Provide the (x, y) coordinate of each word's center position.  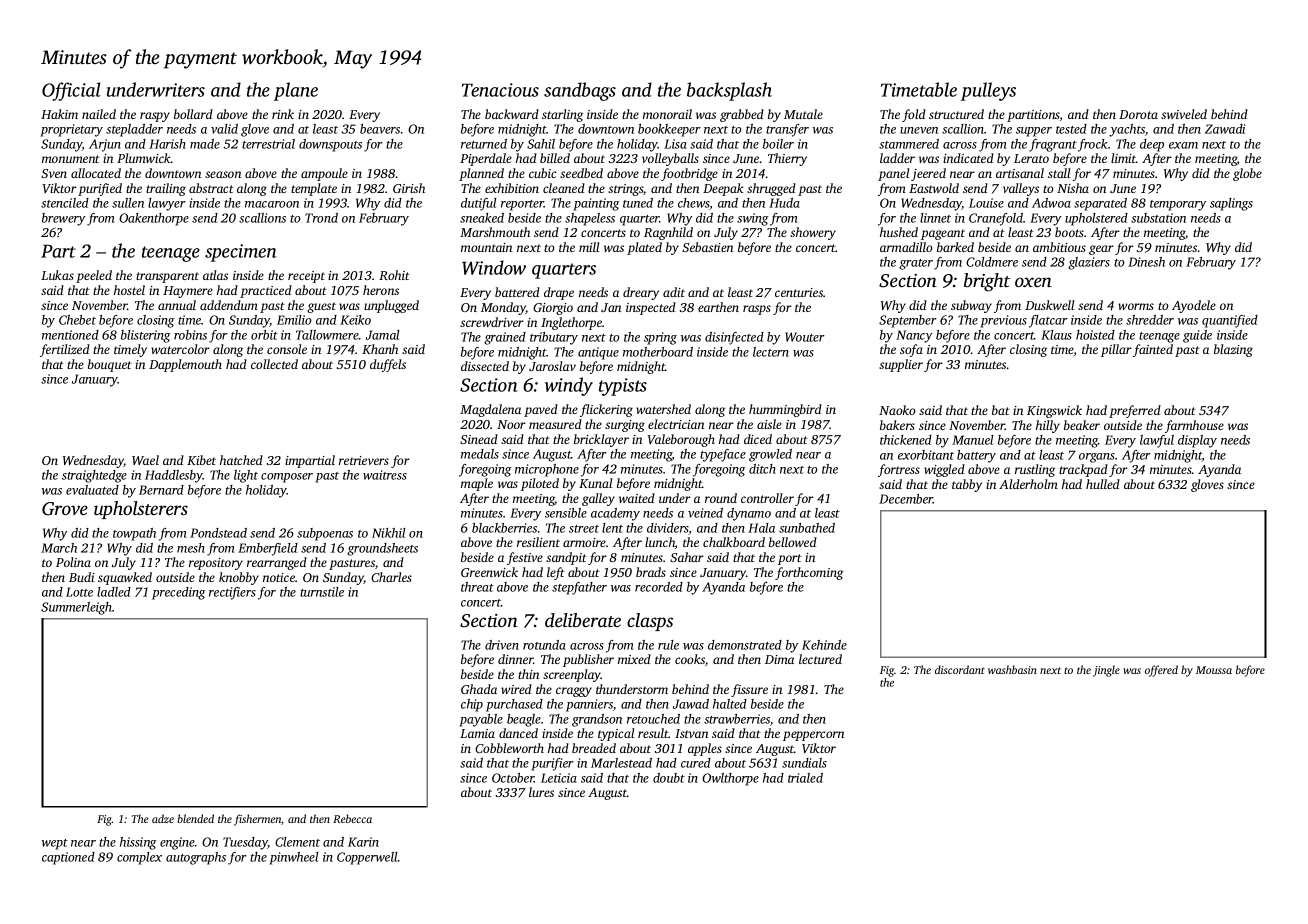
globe (1247, 174)
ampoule (324, 174)
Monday (503, 308)
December (906, 499)
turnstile (322, 592)
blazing (1233, 350)
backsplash (729, 91)
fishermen (257, 820)
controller (767, 498)
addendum (229, 305)
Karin (363, 842)
